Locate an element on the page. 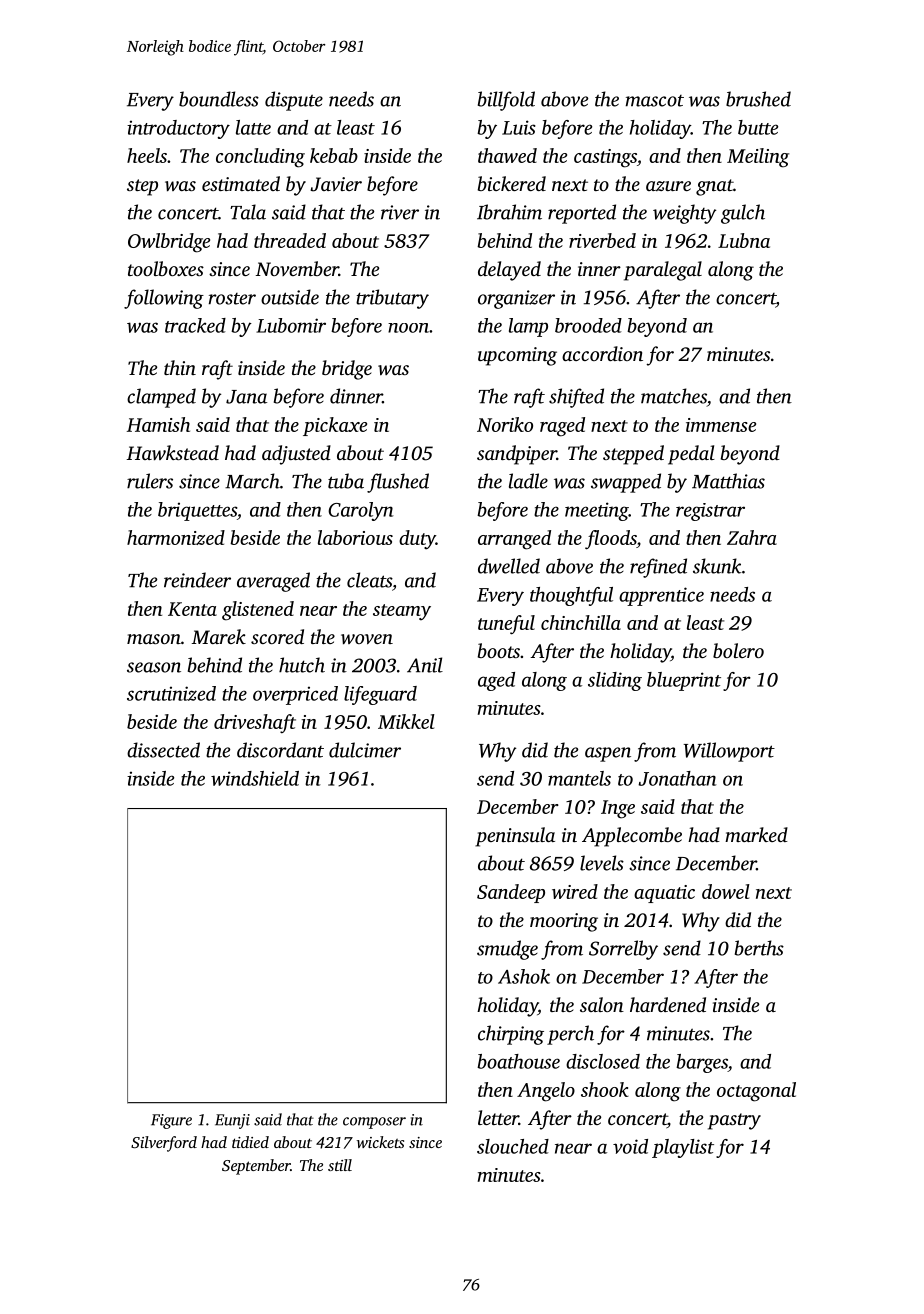 This page has width=924, height=1314. immense is located at coordinates (721, 425).
